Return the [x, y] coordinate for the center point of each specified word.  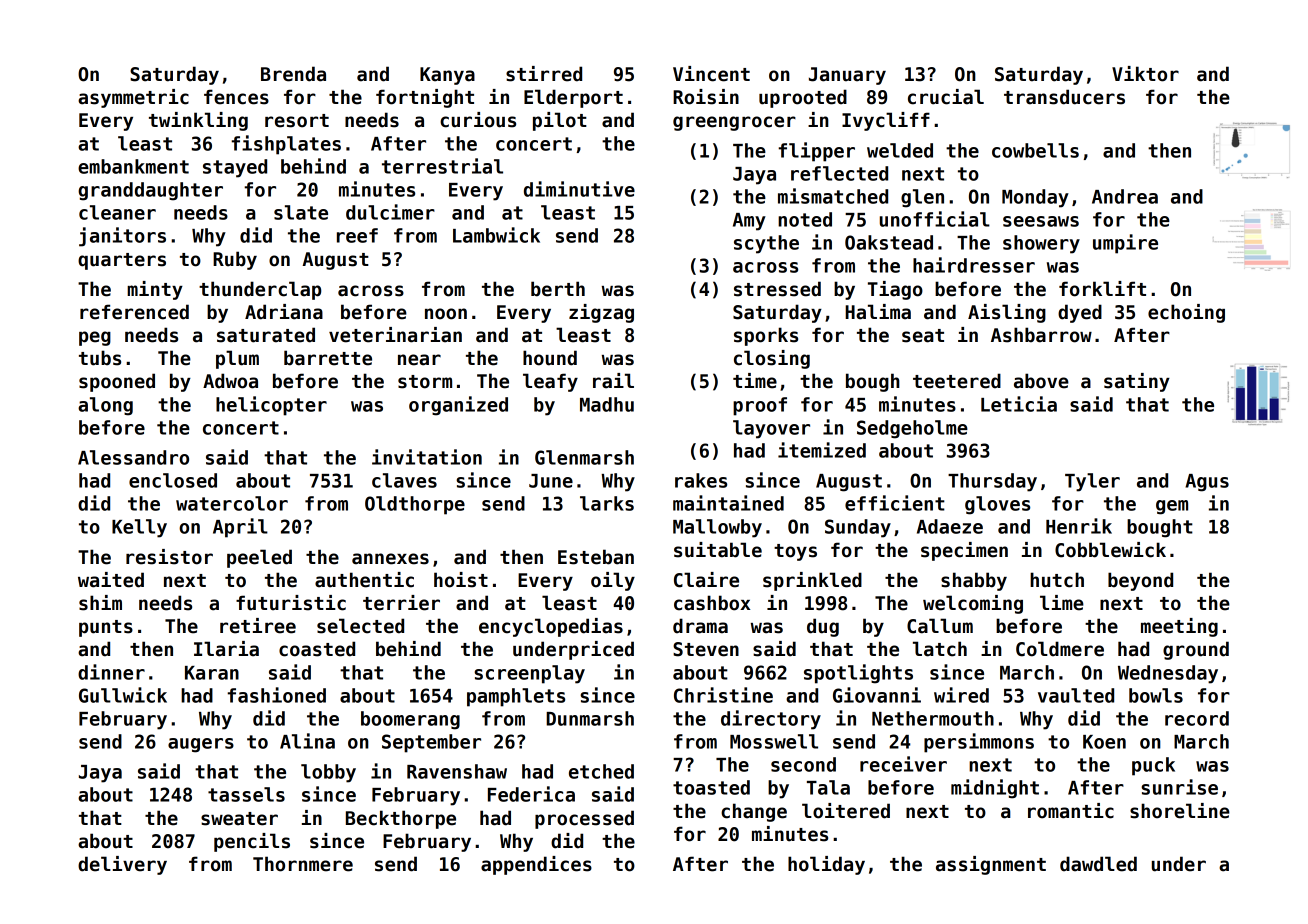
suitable [718, 550]
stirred [544, 74]
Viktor [1145, 74]
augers [201, 745]
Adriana [284, 312]
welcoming [973, 604]
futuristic [291, 603]
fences [236, 97]
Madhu [607, 404]
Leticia [1019, 404]
